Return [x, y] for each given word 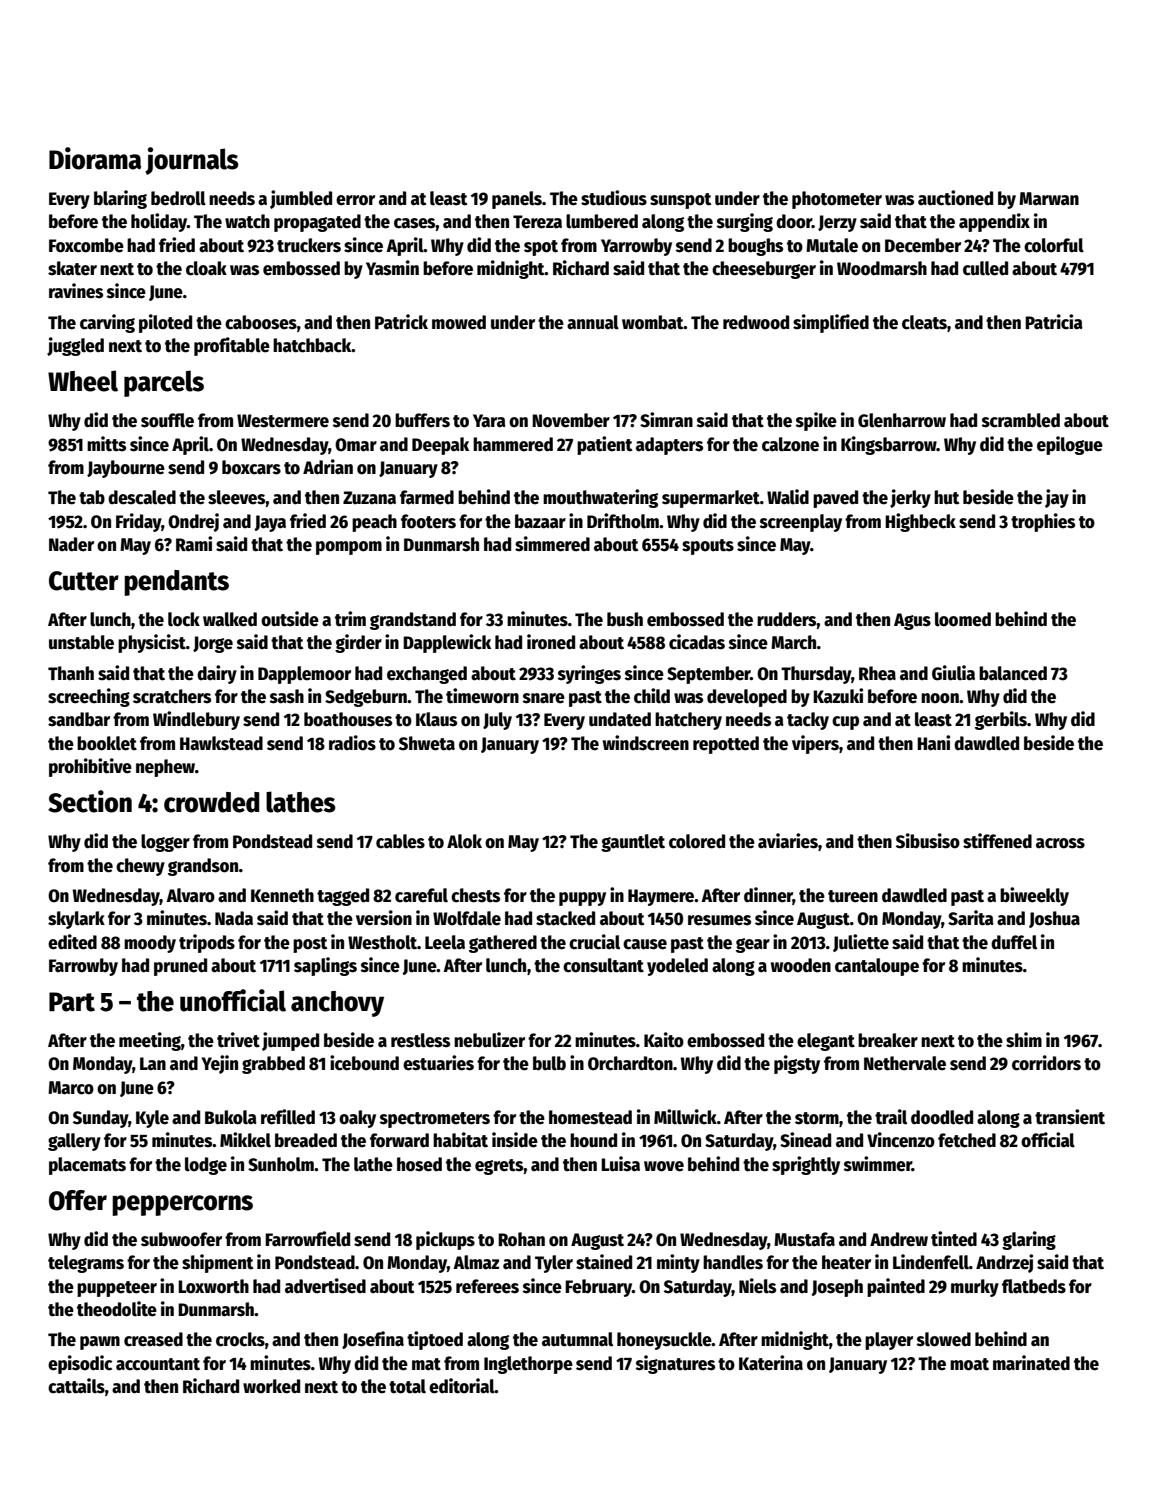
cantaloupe [877, 967]
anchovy [337, 1004]
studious [614, 198]
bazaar [540, 521]
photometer [837, 200]
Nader [71, 544]
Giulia [953, 673]
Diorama [95, 158]
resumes [719, 920]
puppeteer [117, 1289]
